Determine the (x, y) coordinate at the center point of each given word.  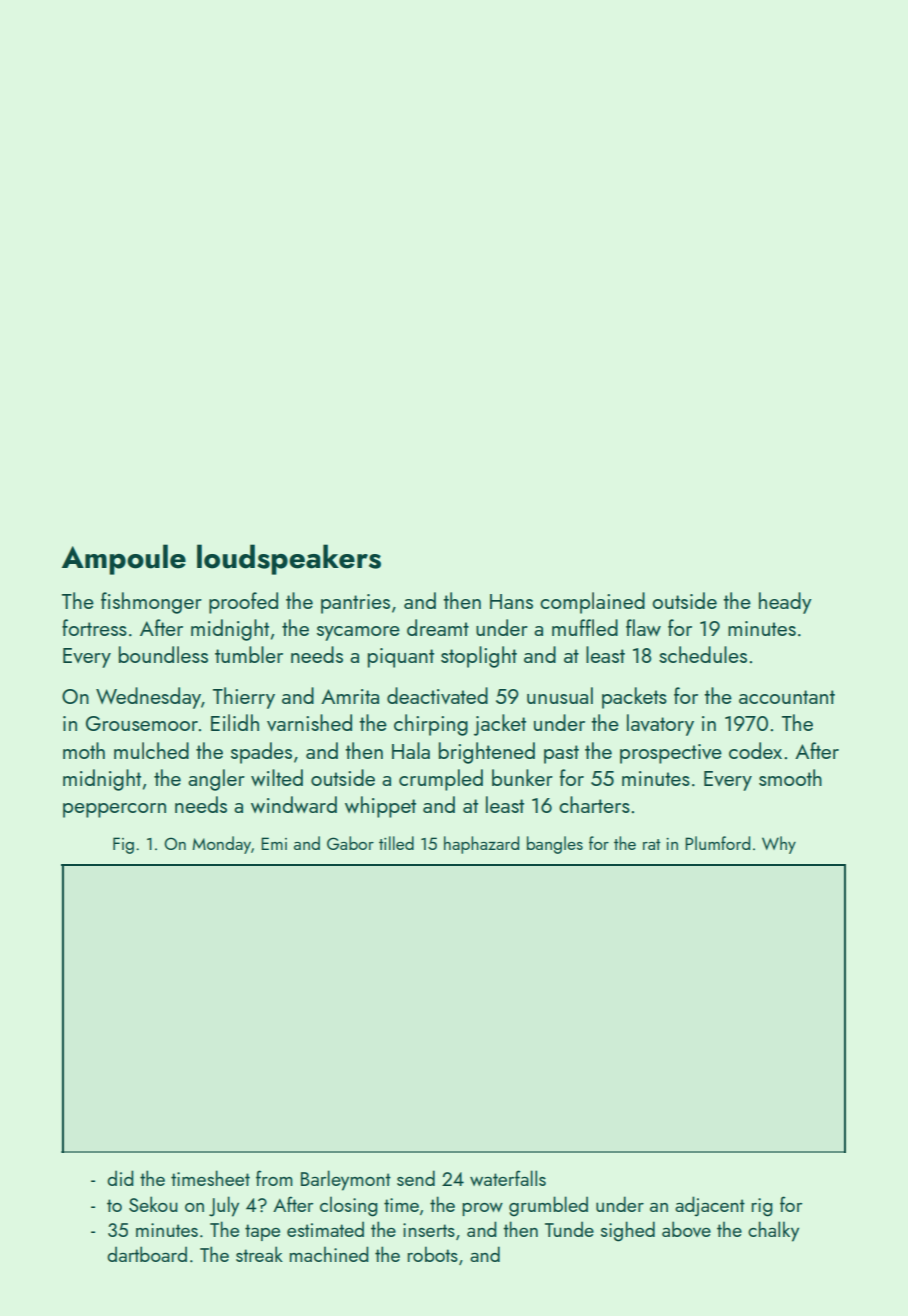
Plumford (717, 843)
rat (652, 844)
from (274, 1178)
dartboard (147, 1254)
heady (785, 603)
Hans (511, 601)
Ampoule (124, 559)
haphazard (481, 845)
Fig (123, 845)
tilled (396, 843)
